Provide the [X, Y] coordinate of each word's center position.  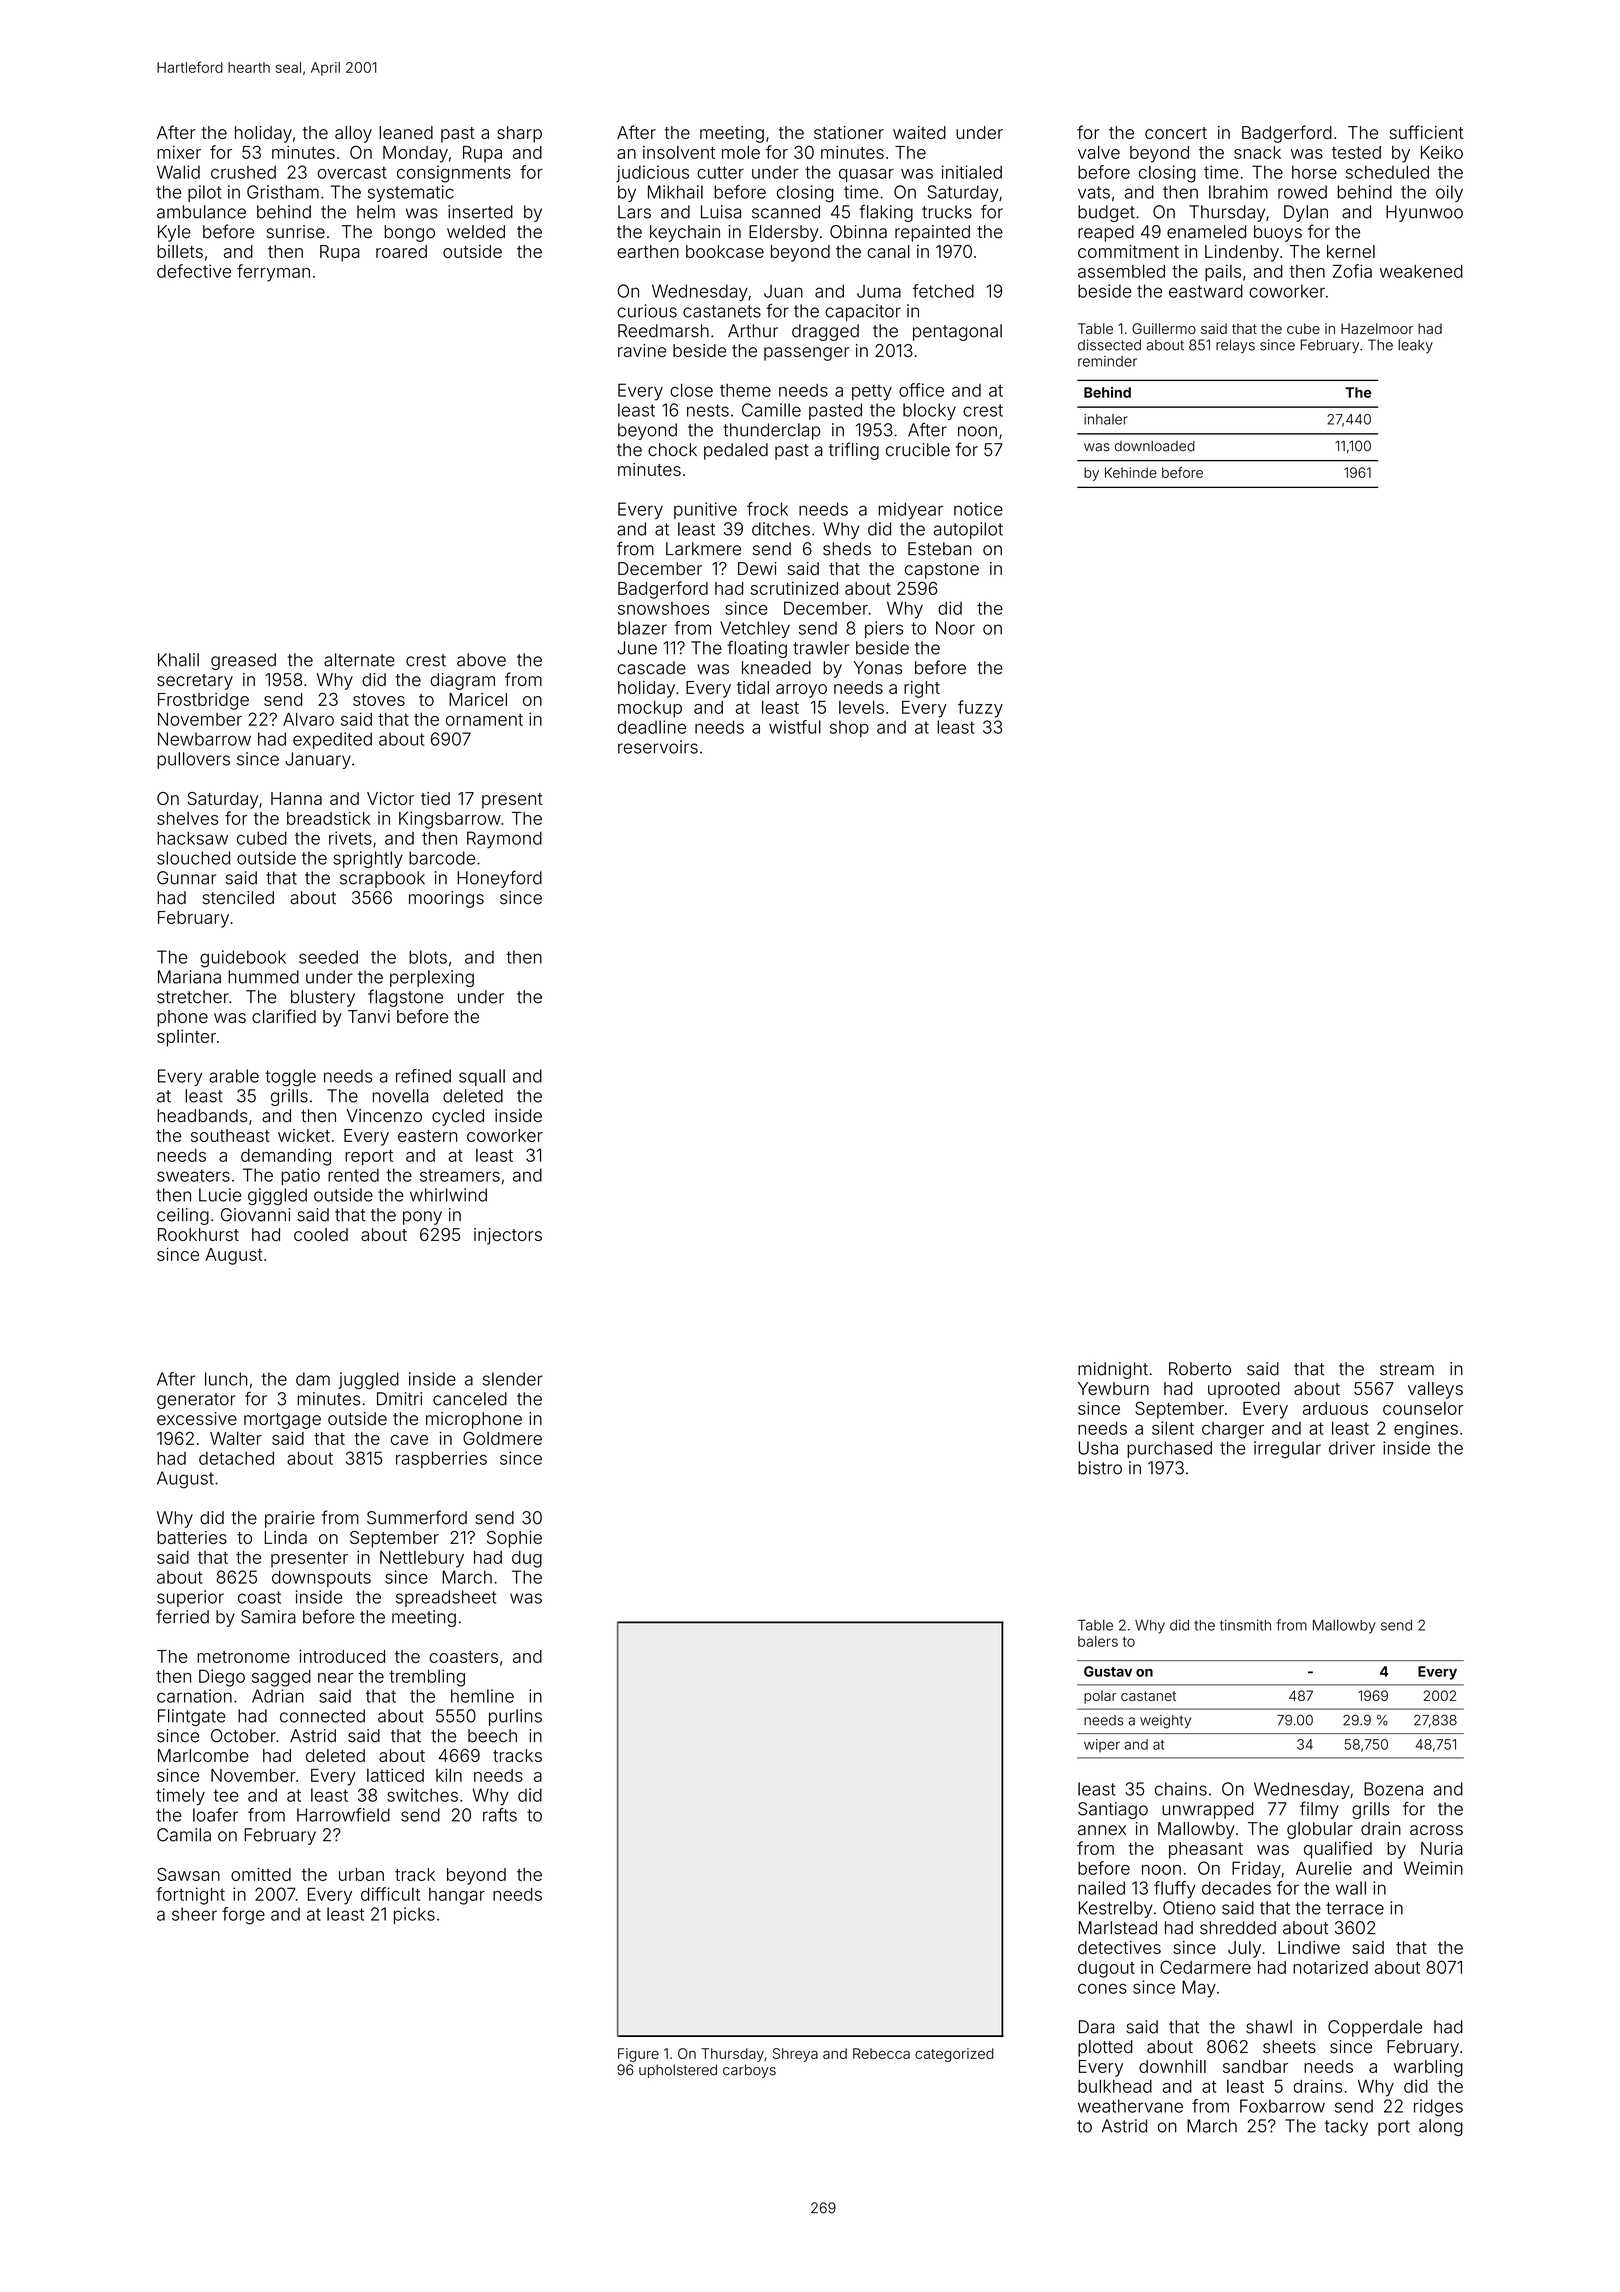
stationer [849, 132]
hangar [457, 1896]
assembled [1121, 271]
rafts [500, 1815]
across [1436, 1830]
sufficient [1426, 132]
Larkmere [703, 549]
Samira [268, 1617]
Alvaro [308, 719]
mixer [179, 152]
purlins [515, 1717]
